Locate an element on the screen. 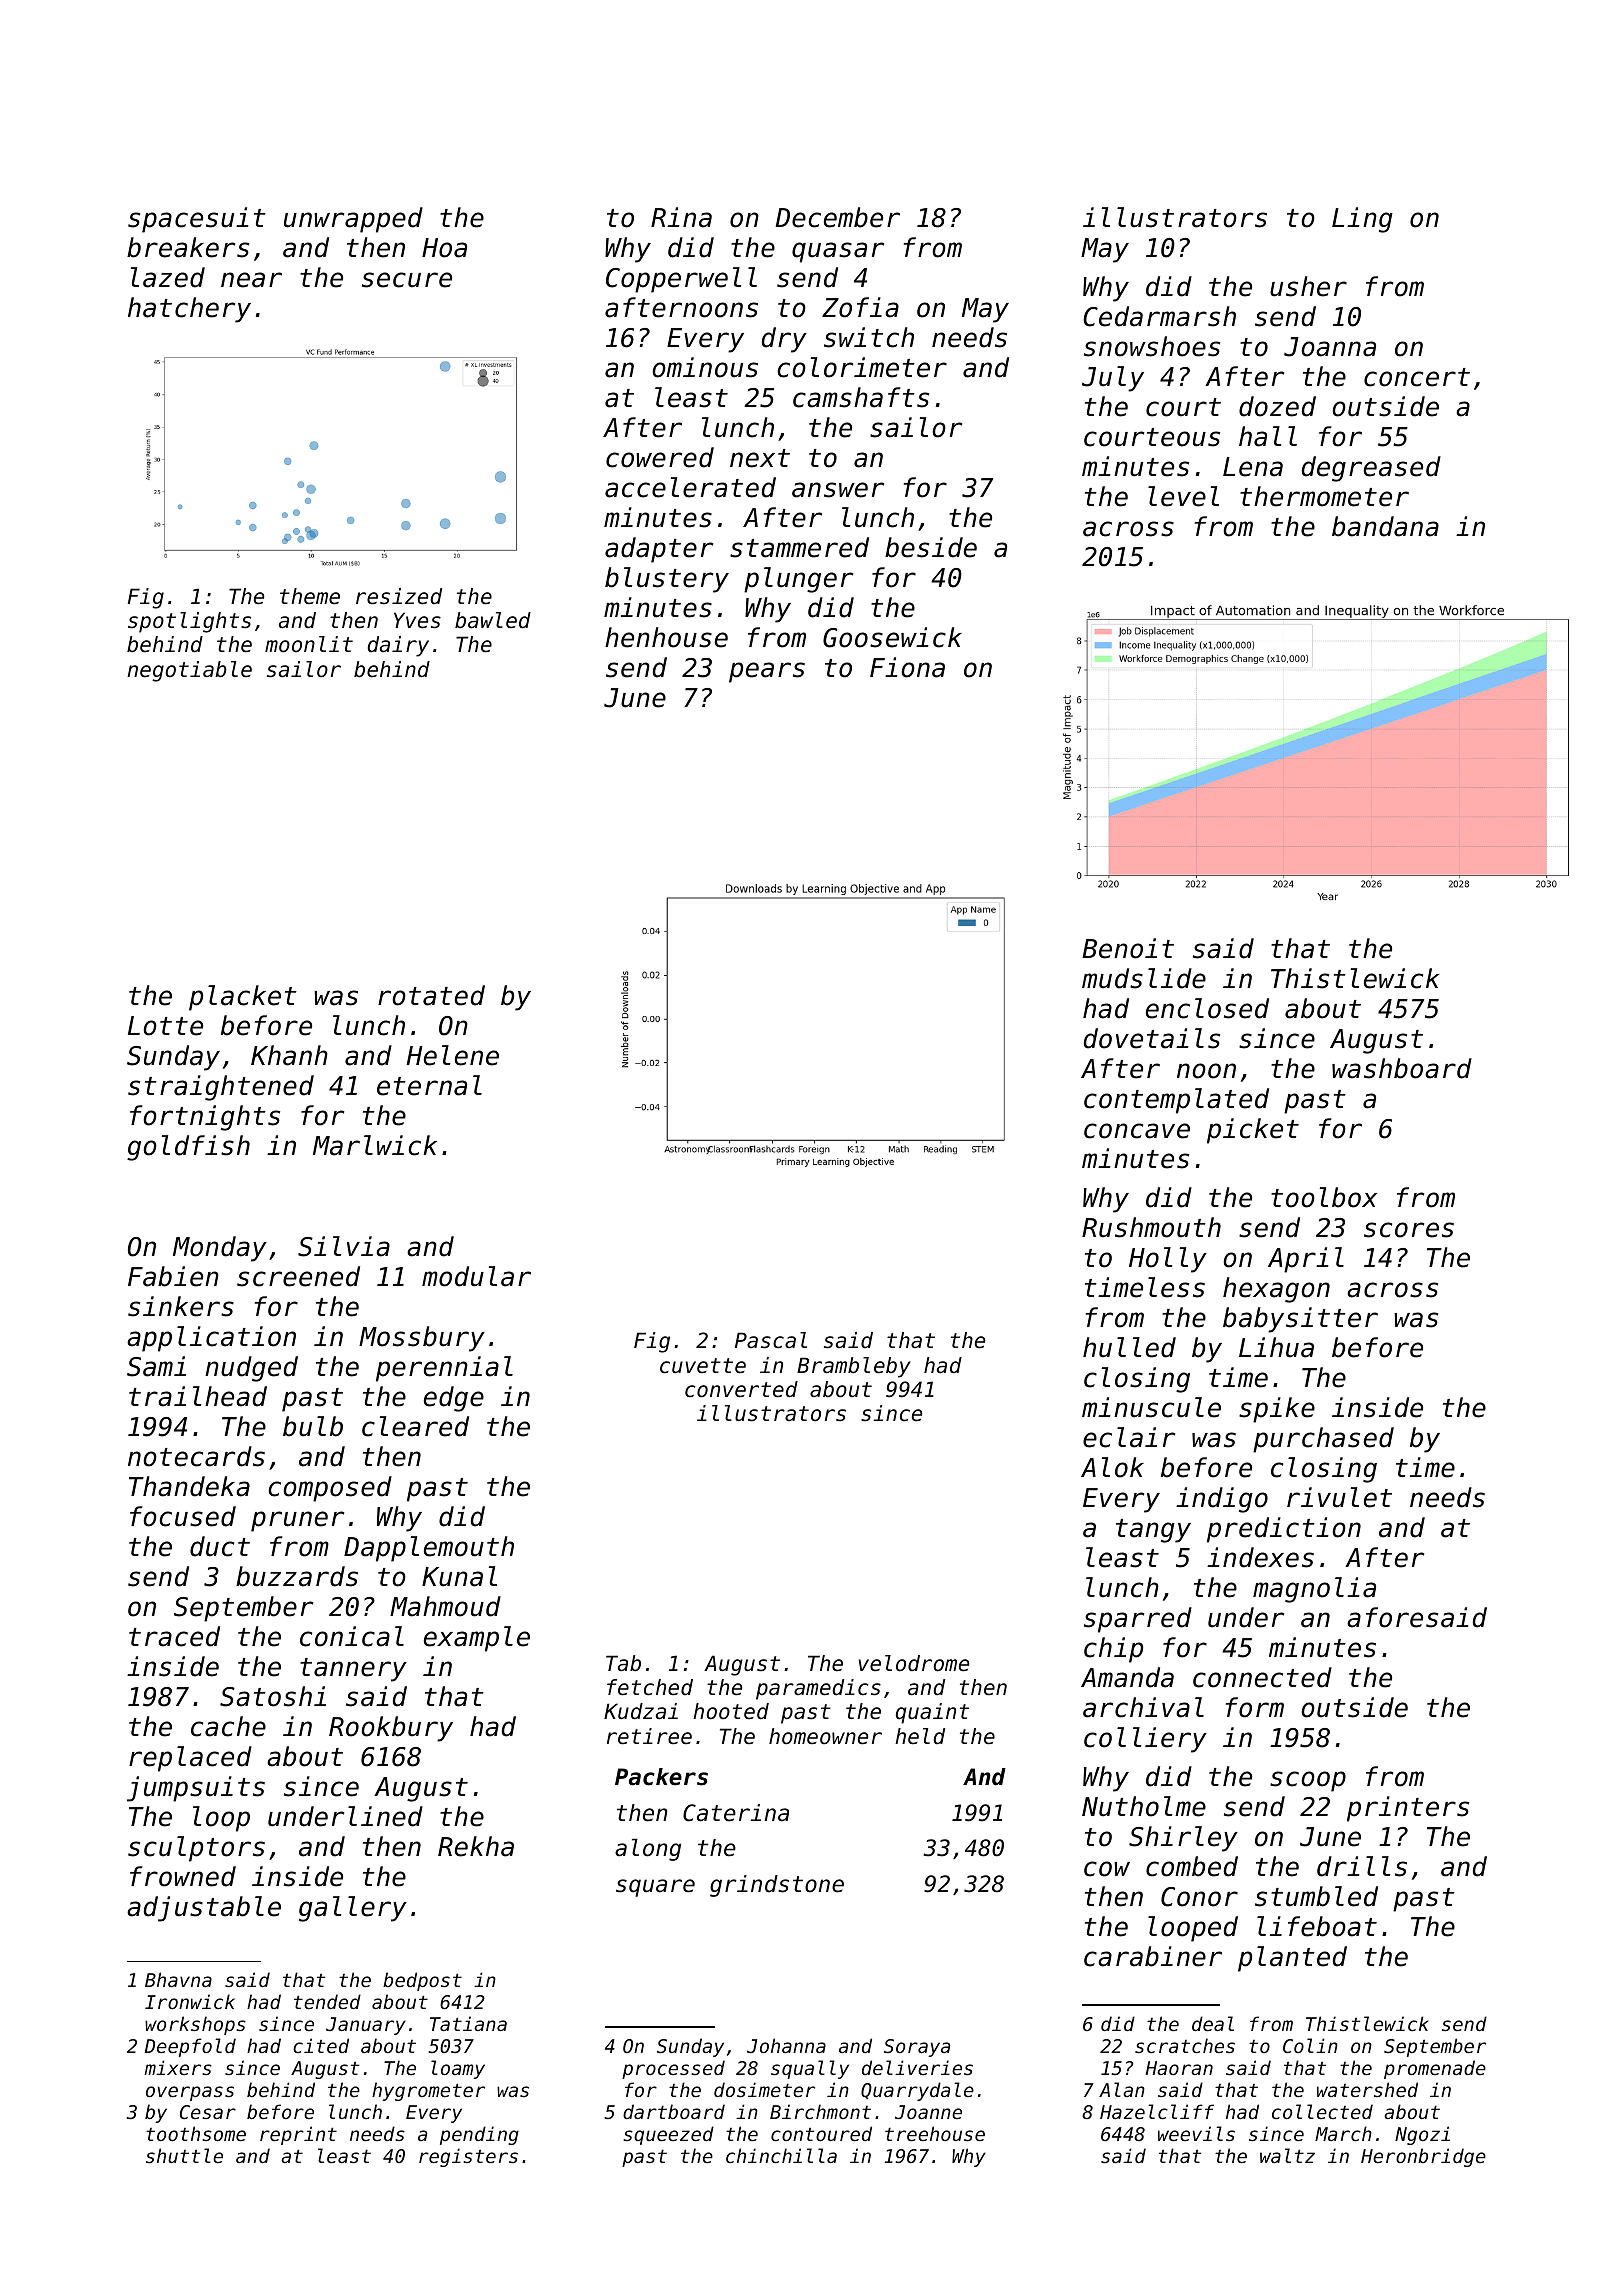 This screenshot has height=2292, width=1620. Copperwell is located at coordinates (681, 280).
